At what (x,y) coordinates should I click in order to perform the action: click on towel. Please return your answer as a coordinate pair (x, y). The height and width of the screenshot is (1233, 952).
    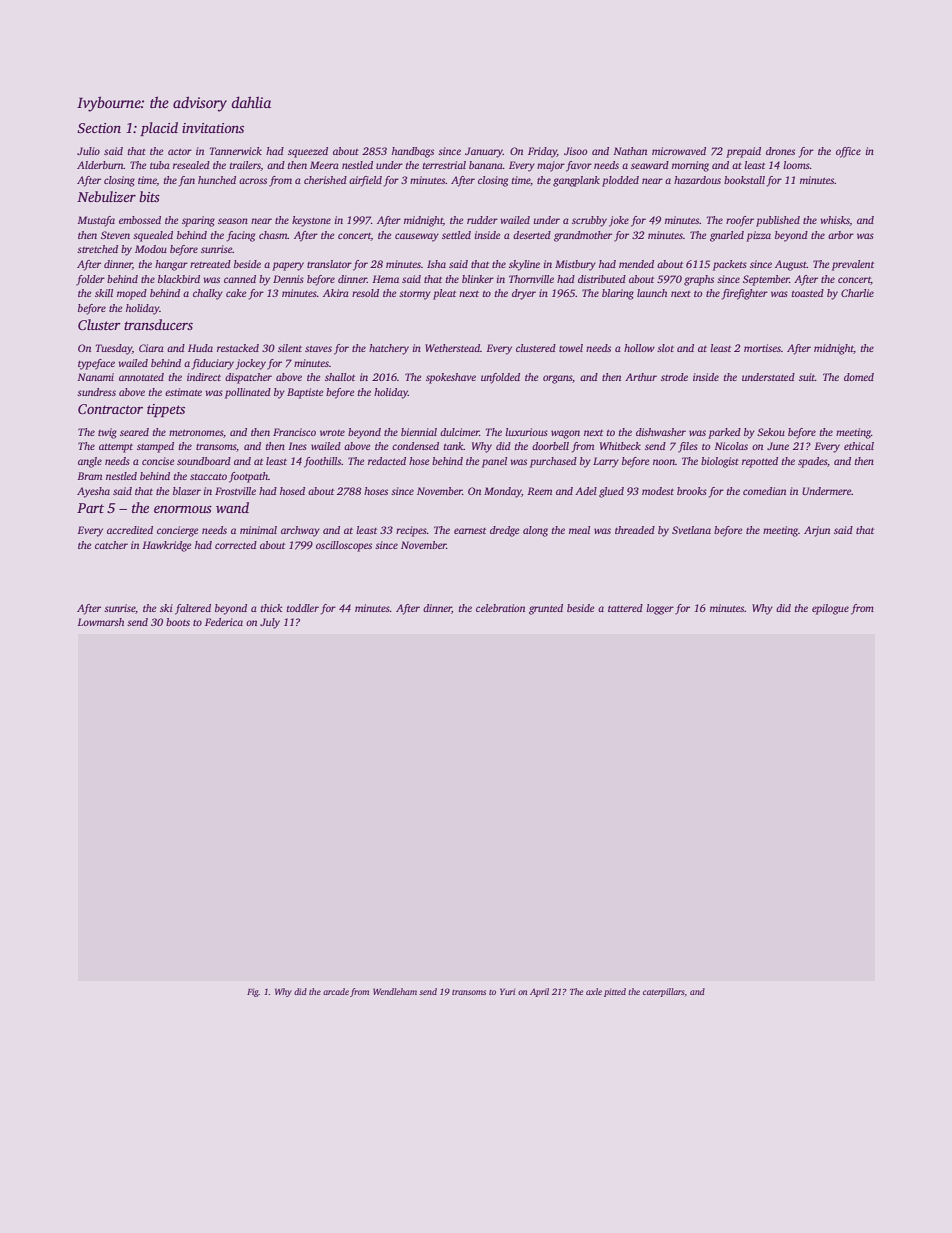
    Looking at the image, I should click on (571, 348).
